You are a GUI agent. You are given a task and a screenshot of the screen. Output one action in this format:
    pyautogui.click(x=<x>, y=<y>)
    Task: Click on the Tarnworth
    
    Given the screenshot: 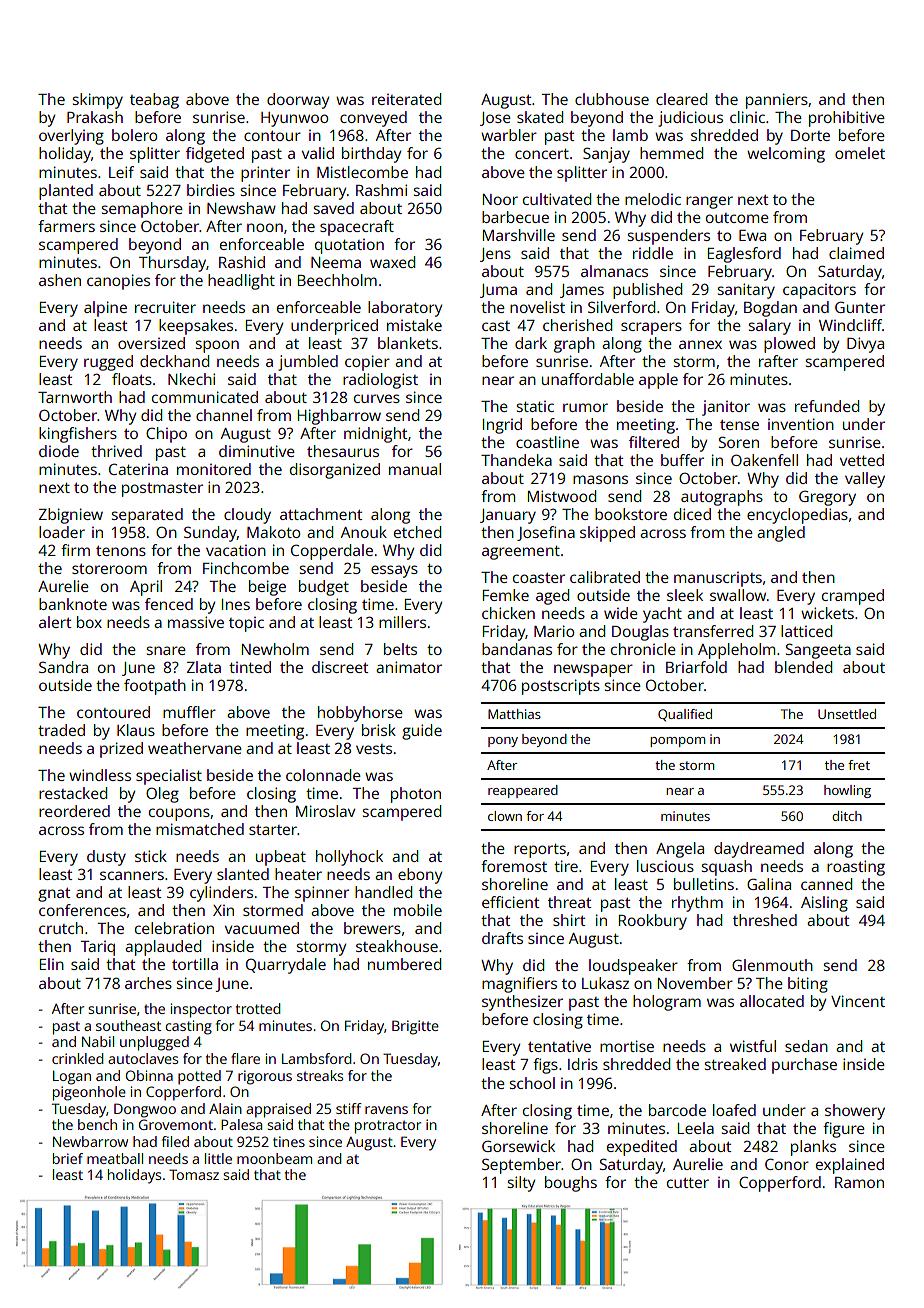 What is the action you would take?
    pyautogui.click(x=75, y=397)
